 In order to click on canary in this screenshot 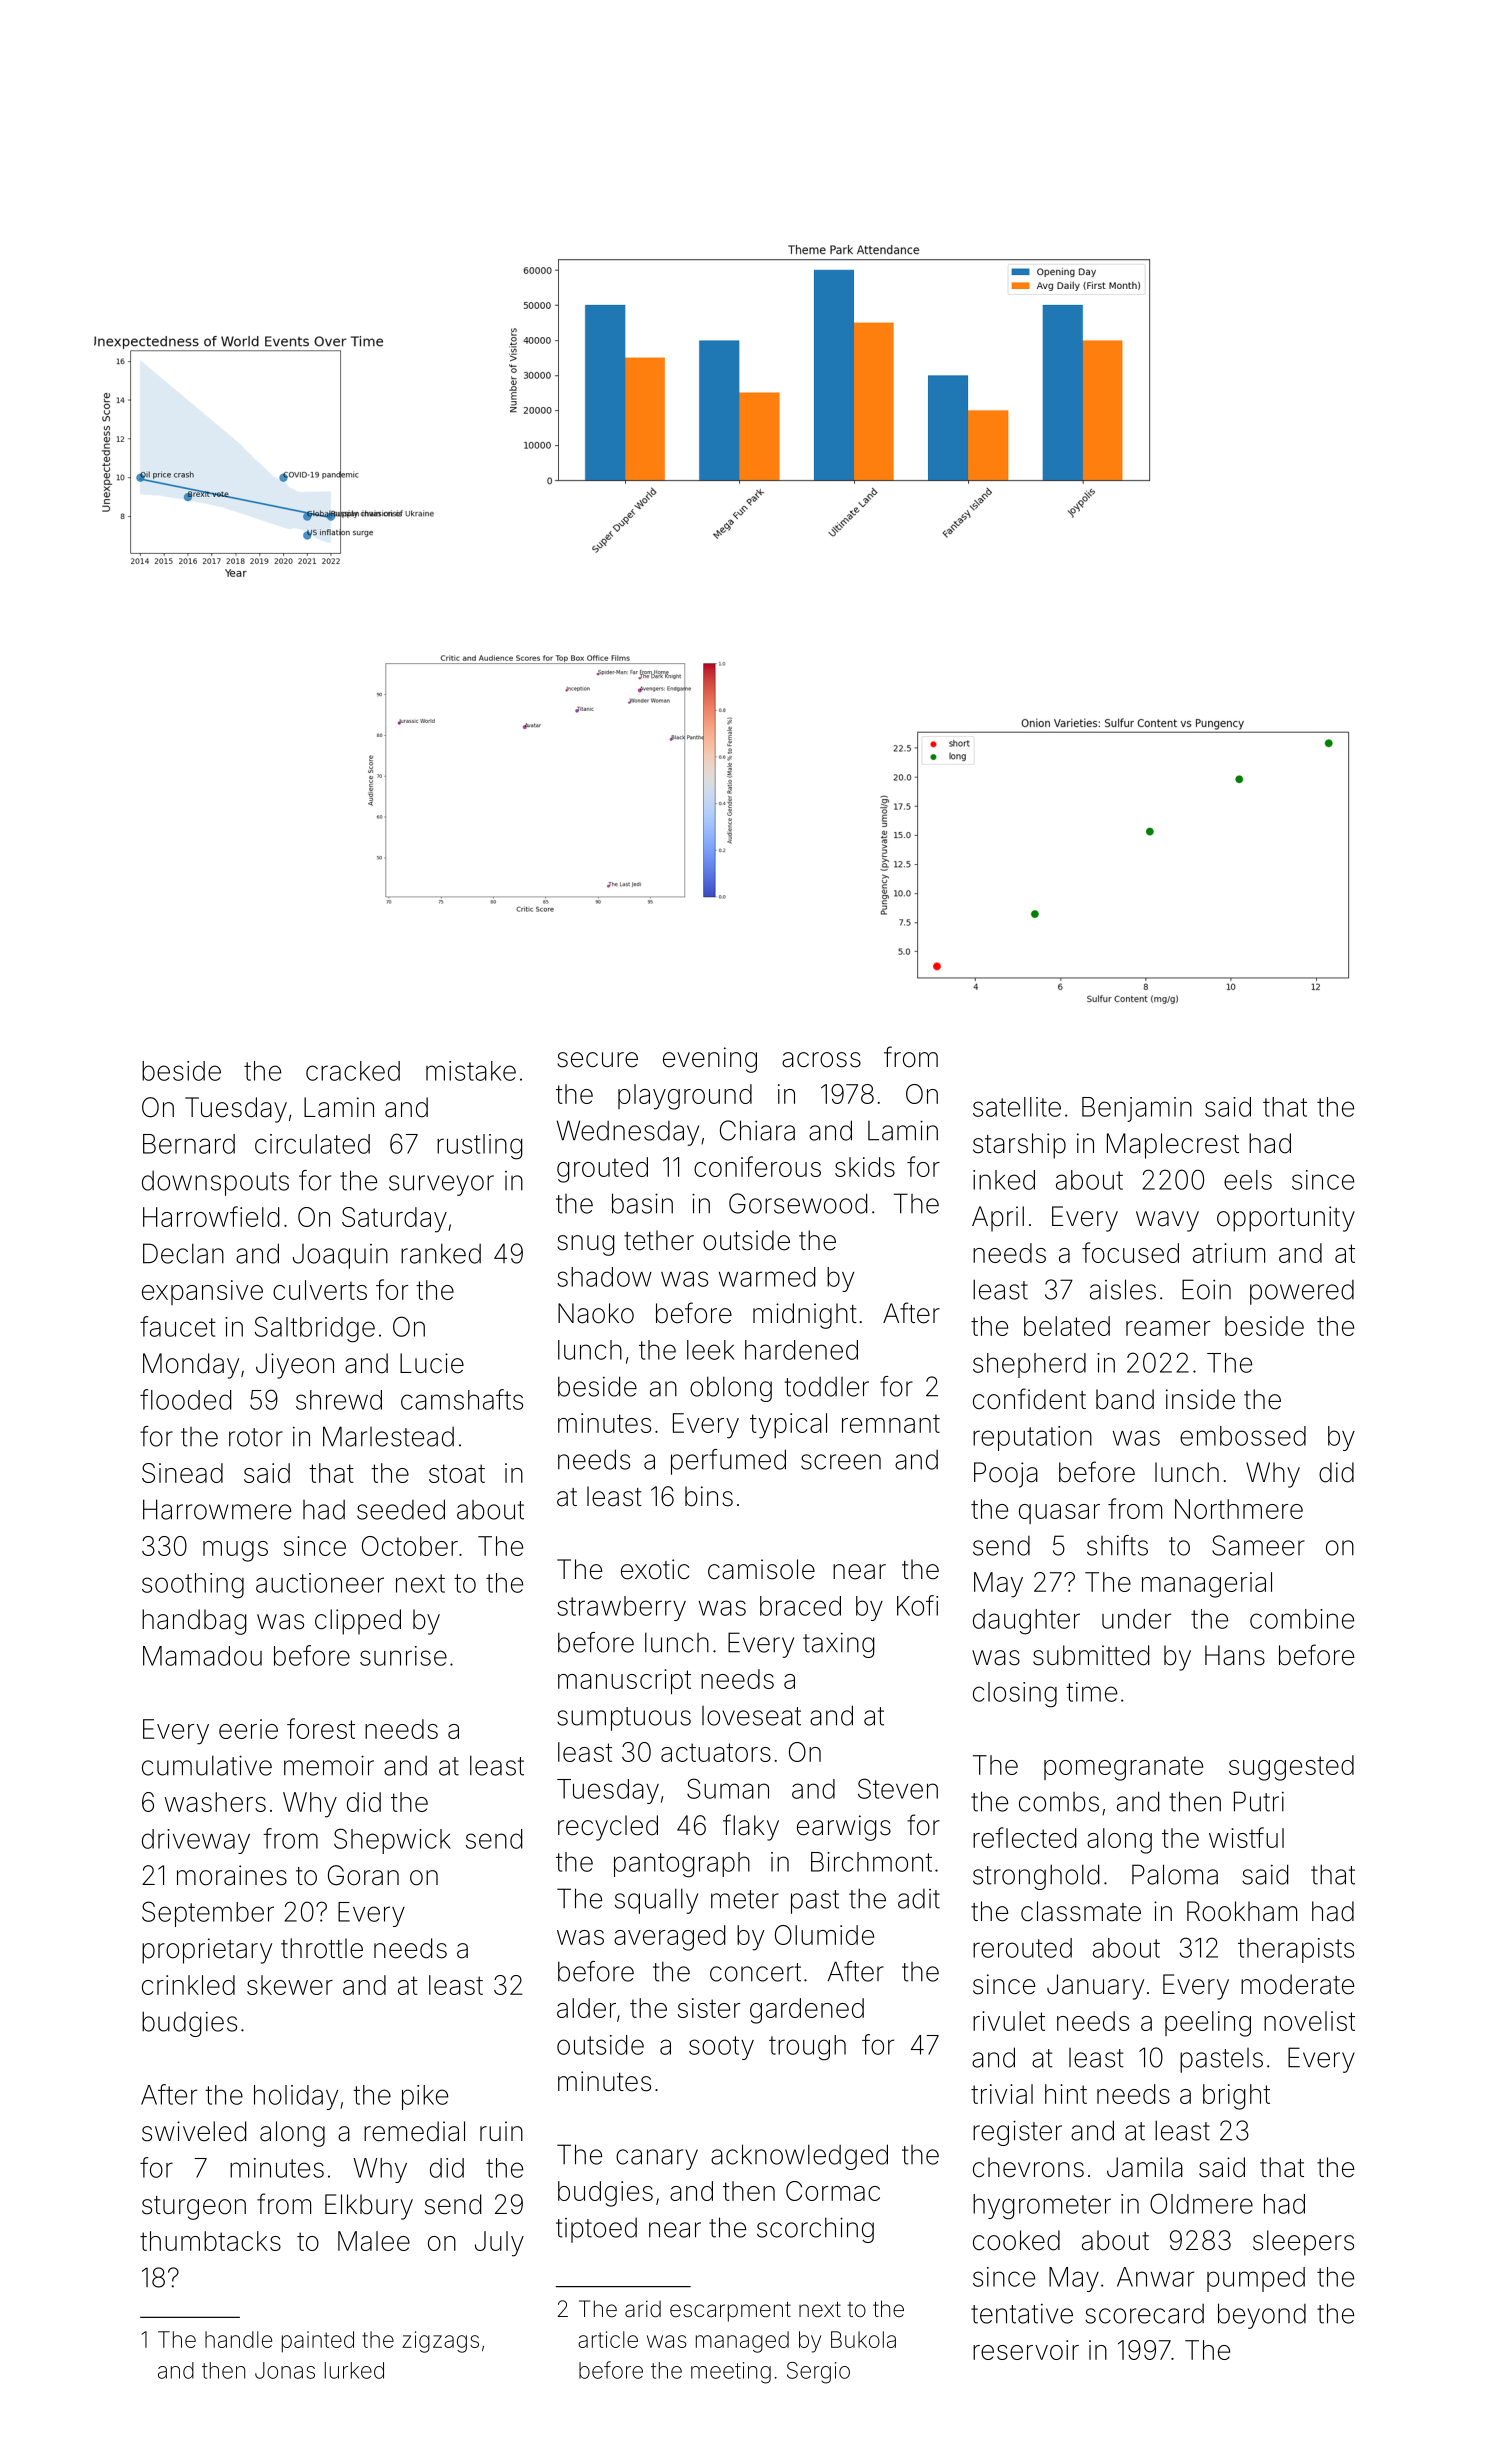, I will do `click(657, 2159)`.
